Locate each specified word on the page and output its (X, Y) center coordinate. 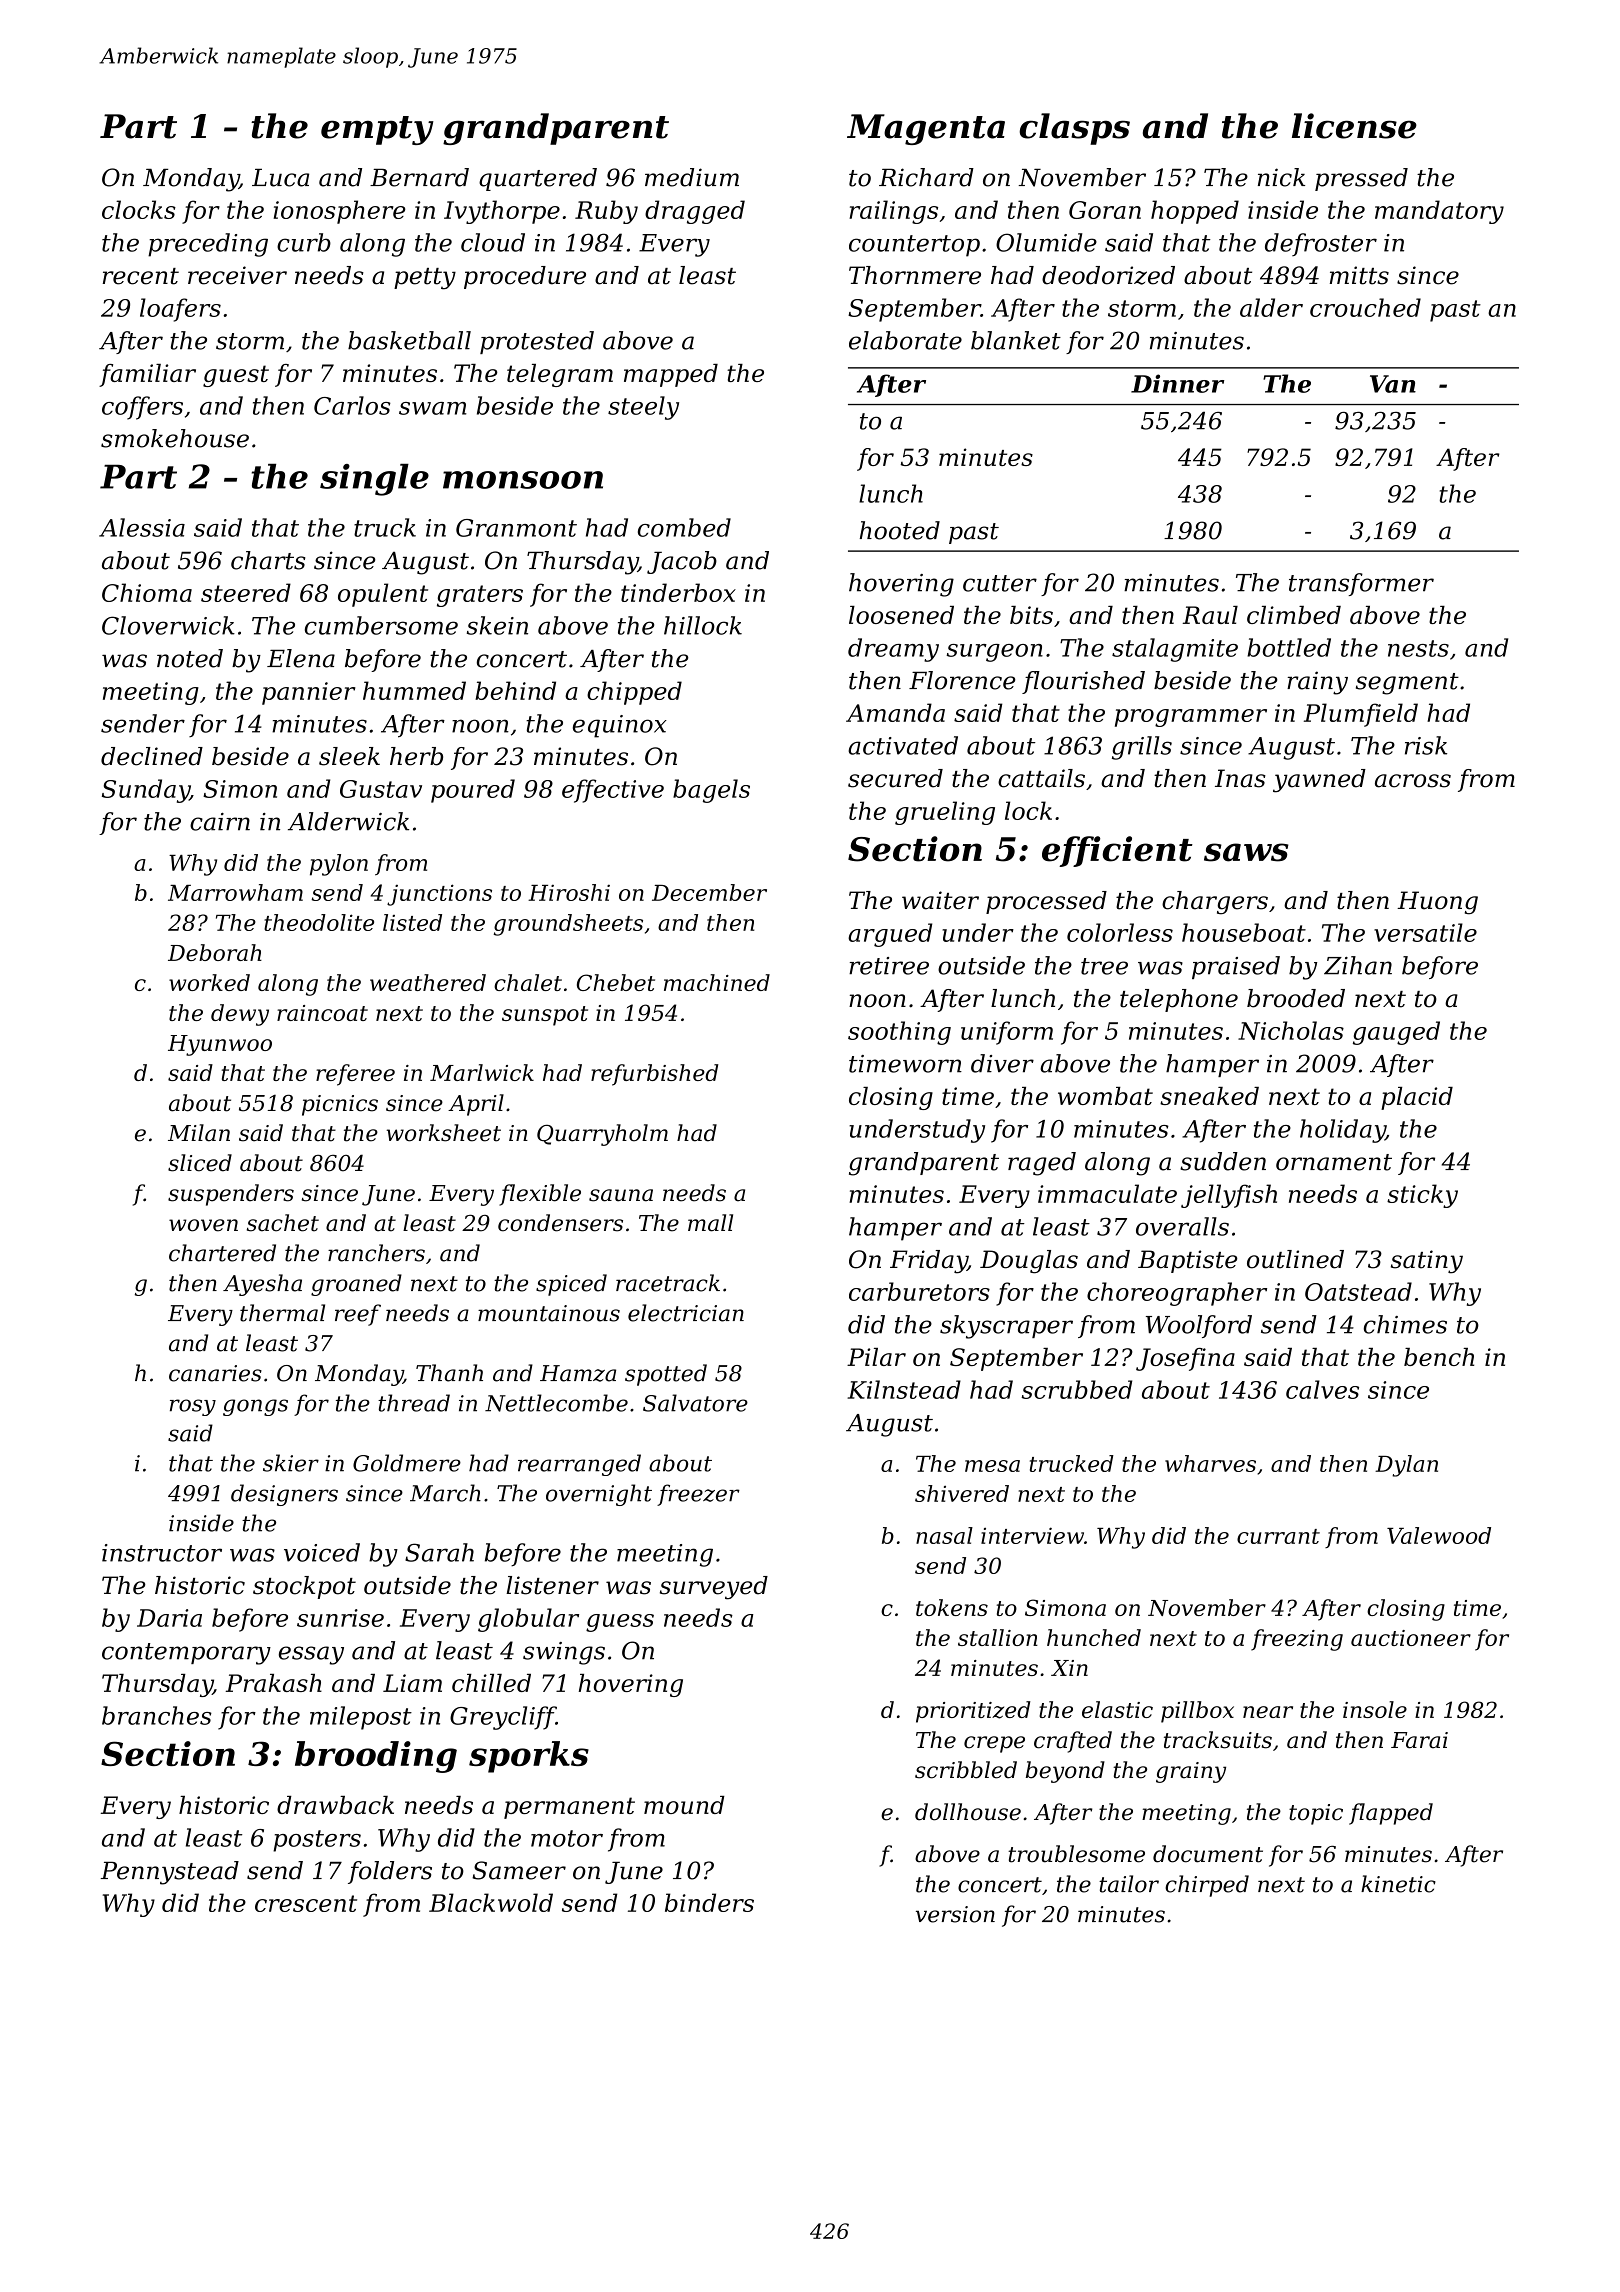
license (1354, 126)
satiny (1427, 1262)
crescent (306, 1903)
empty (377, 130)
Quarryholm (602, 1135)
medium (692, 177)
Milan (199, 1133)
